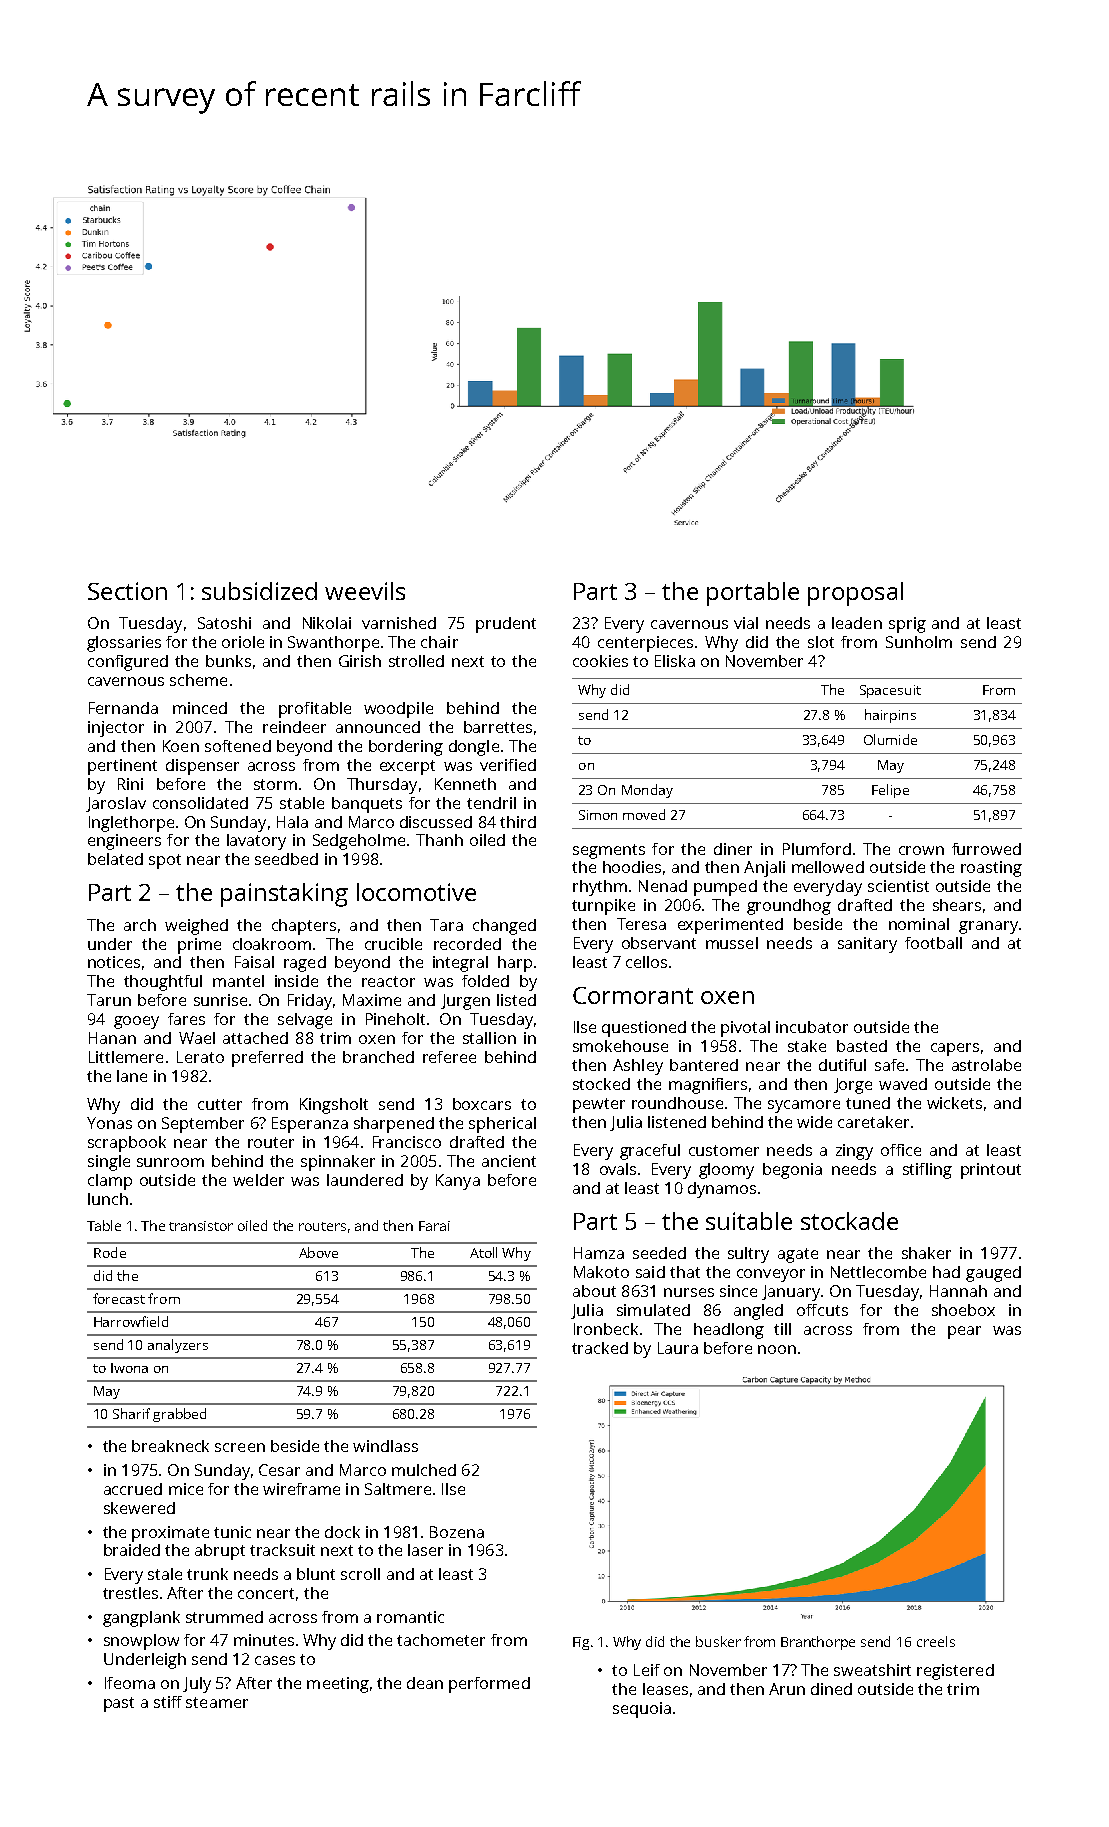  What do you see at coordinates (641, 924) in the screenshot?
I see `Teresa` at bounding box center [641, 924].
